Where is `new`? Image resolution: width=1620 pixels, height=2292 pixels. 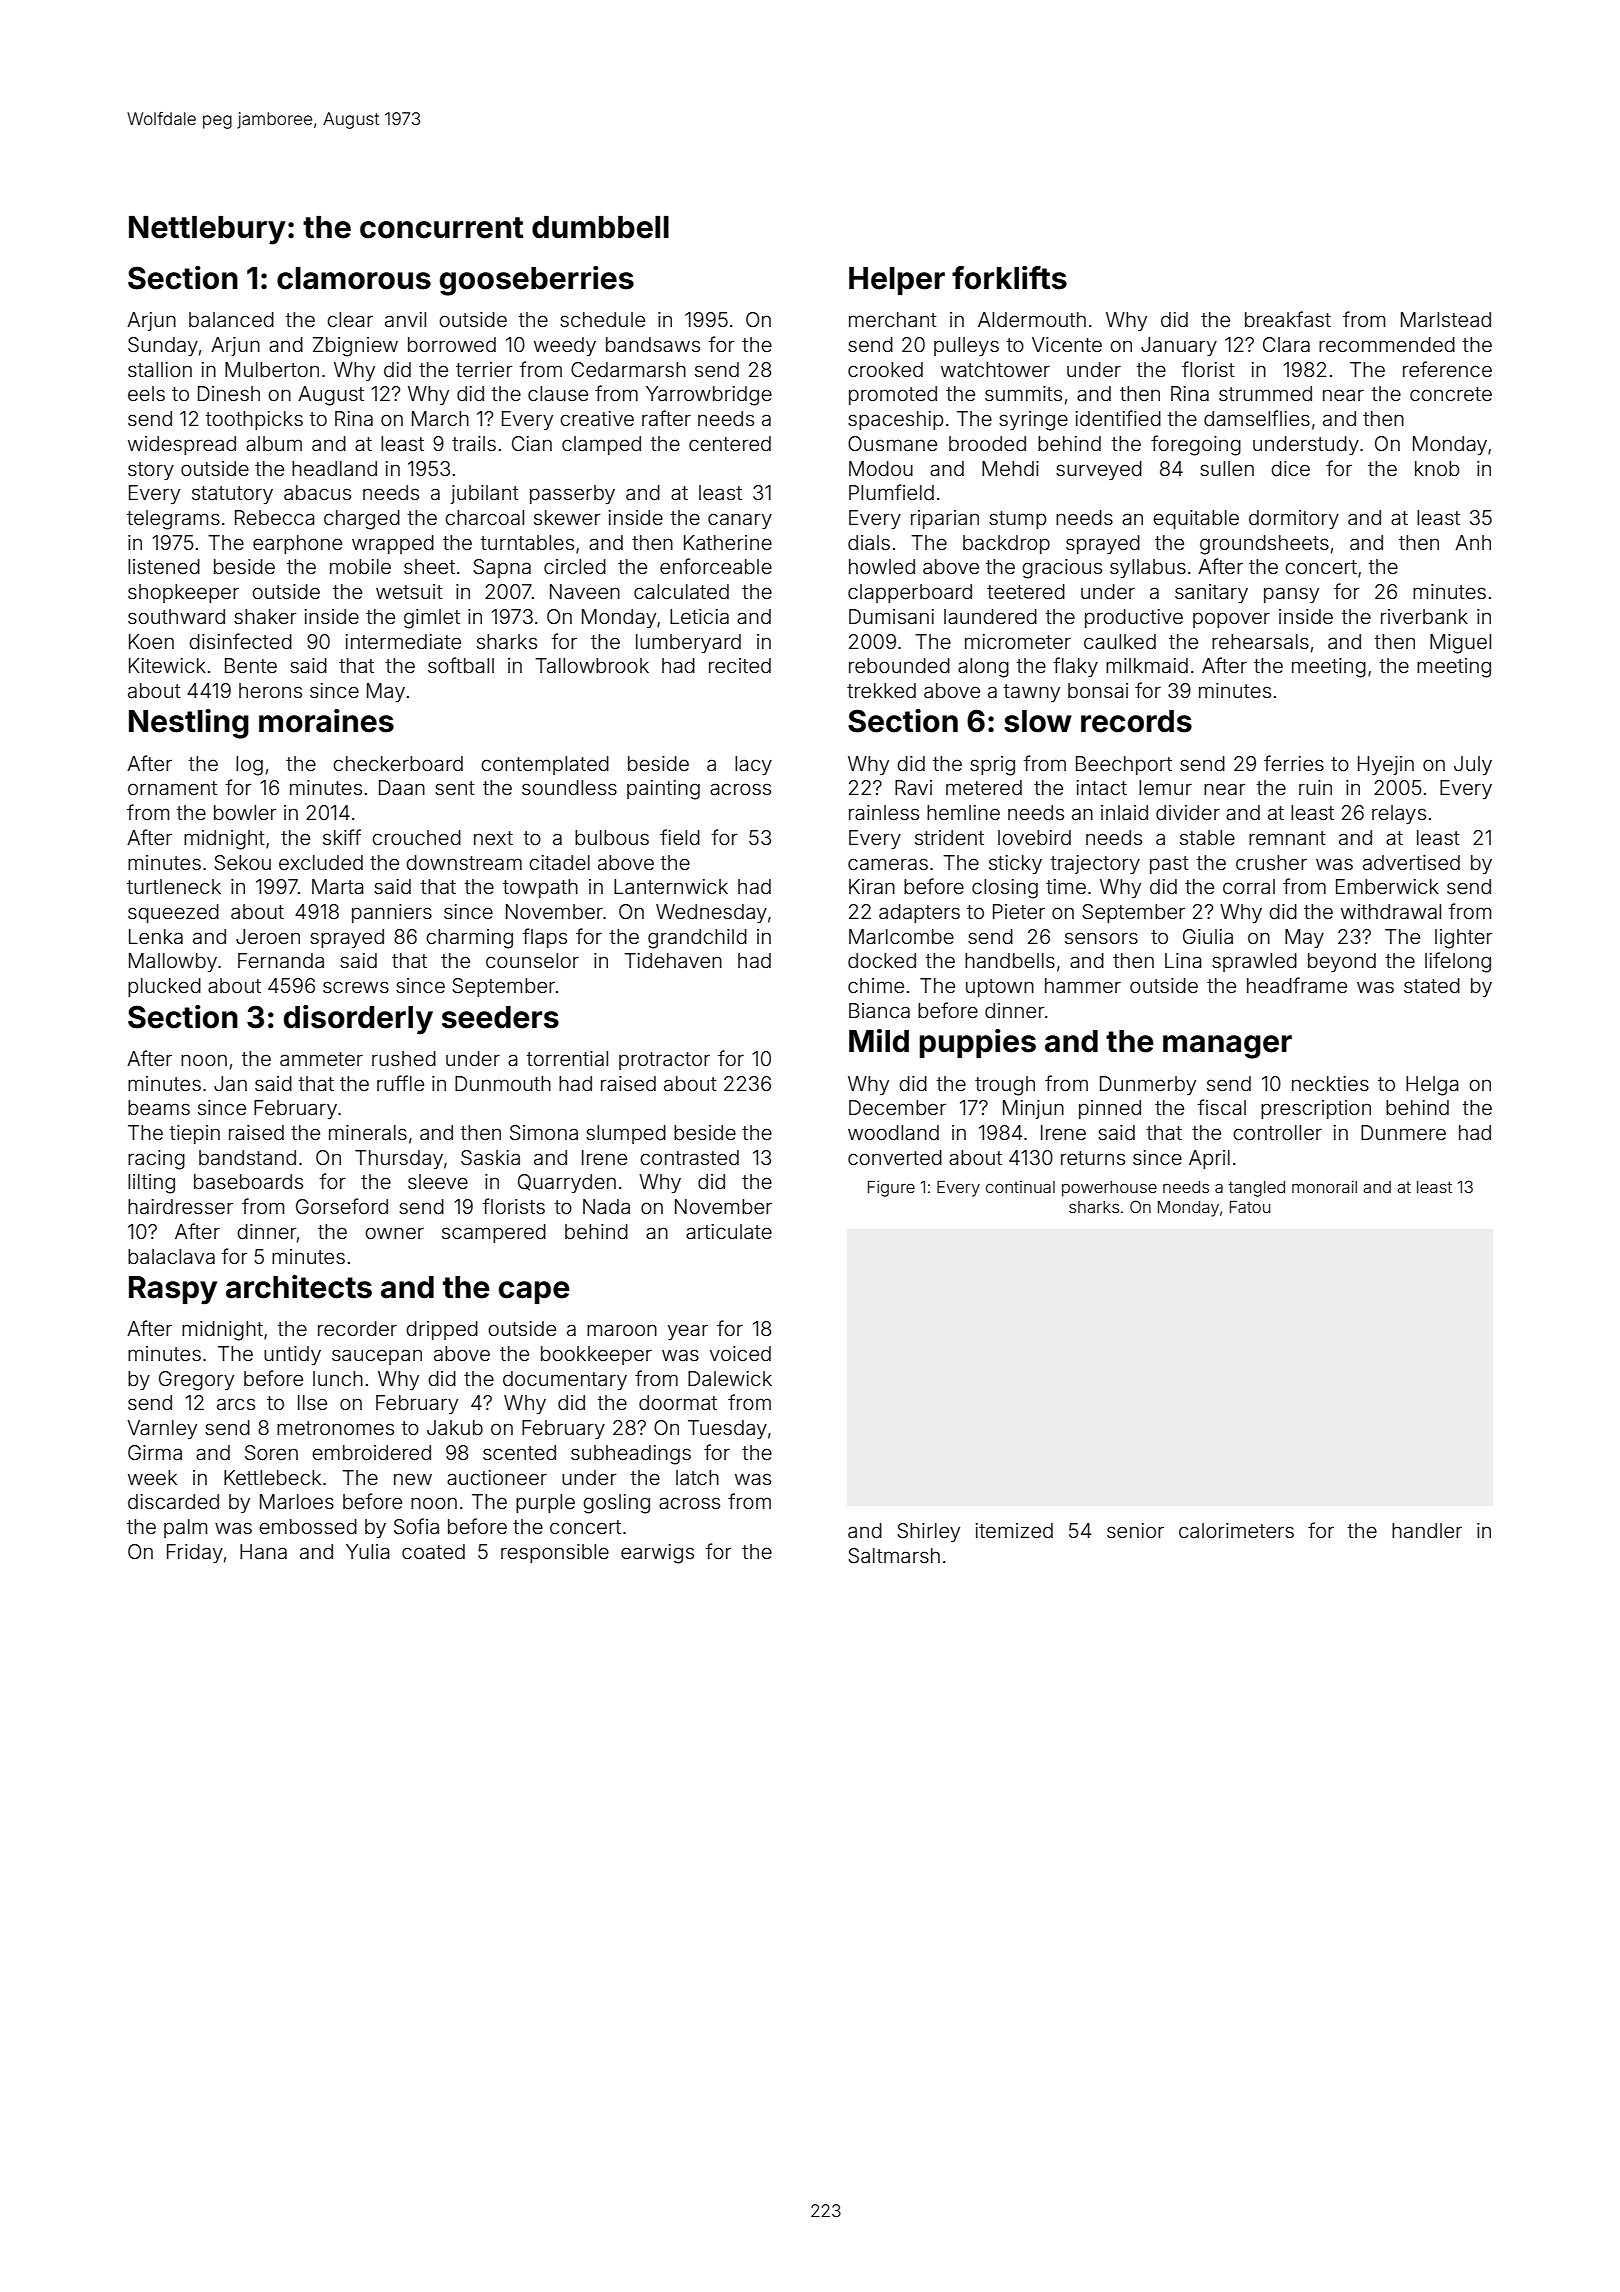 new is located at coordinates (413, 1479).
